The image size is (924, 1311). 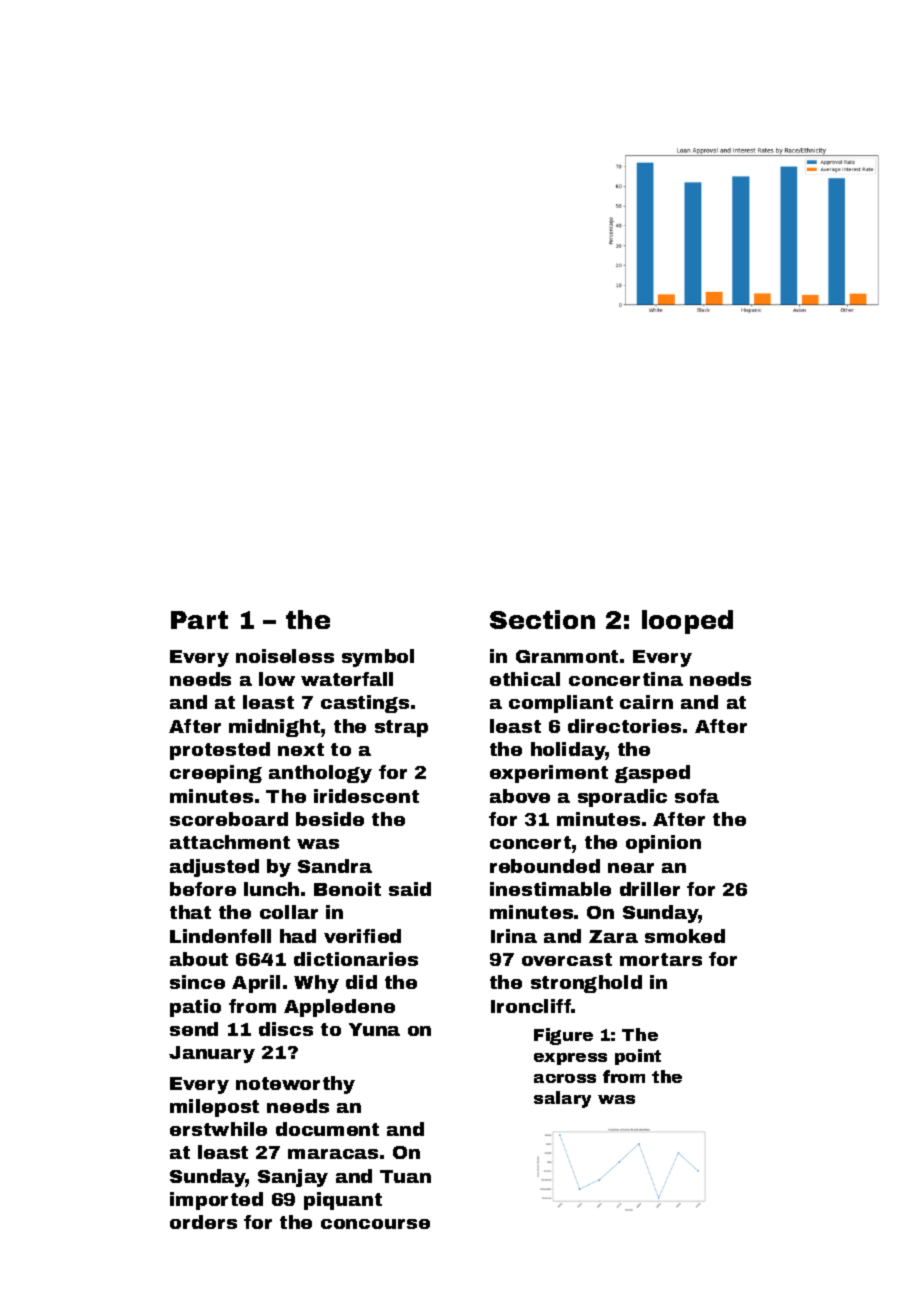 I want to click on did, so click(x=361, y=982).
